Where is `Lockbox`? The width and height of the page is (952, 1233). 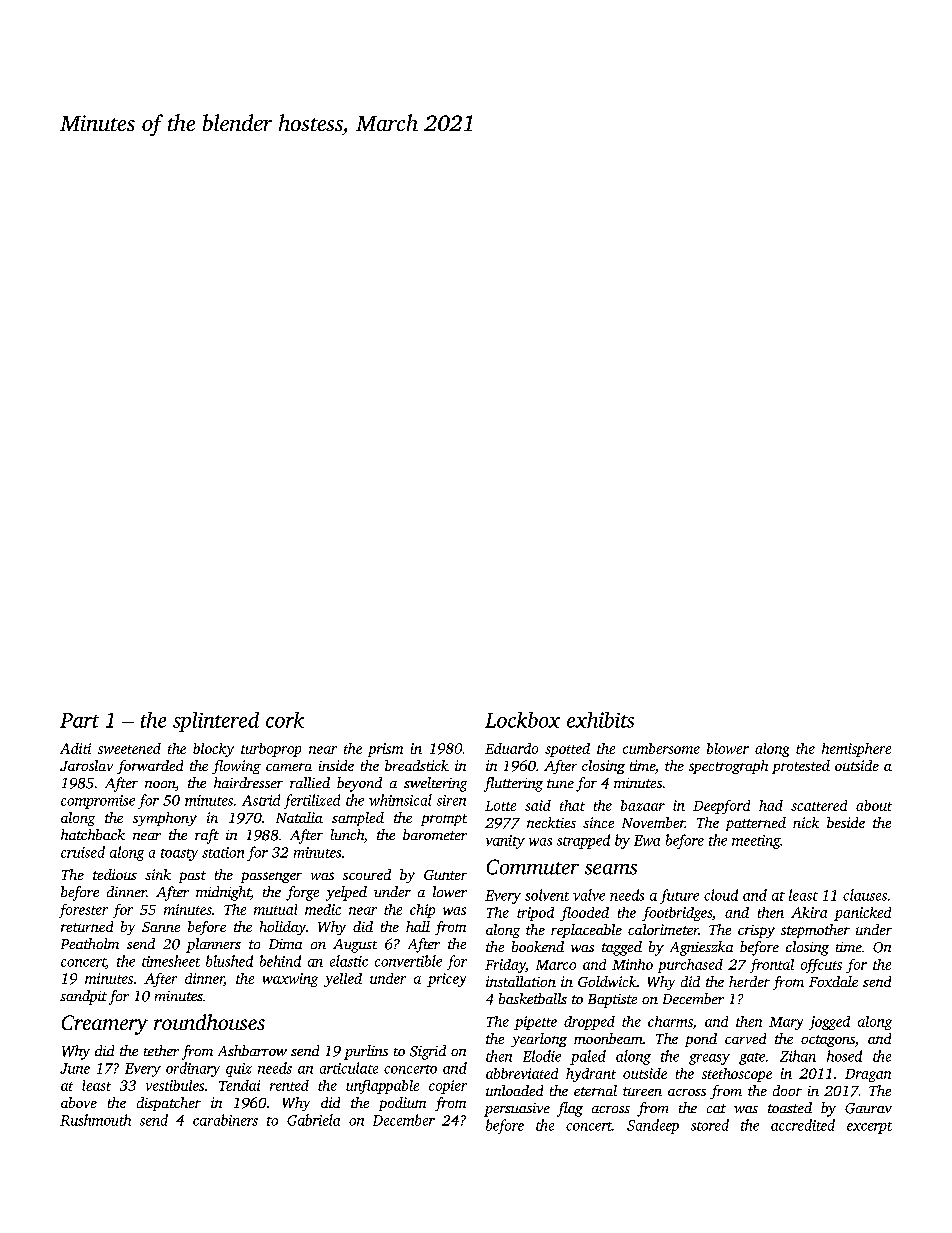
Lockbox is located at coordinates (522, 720).
